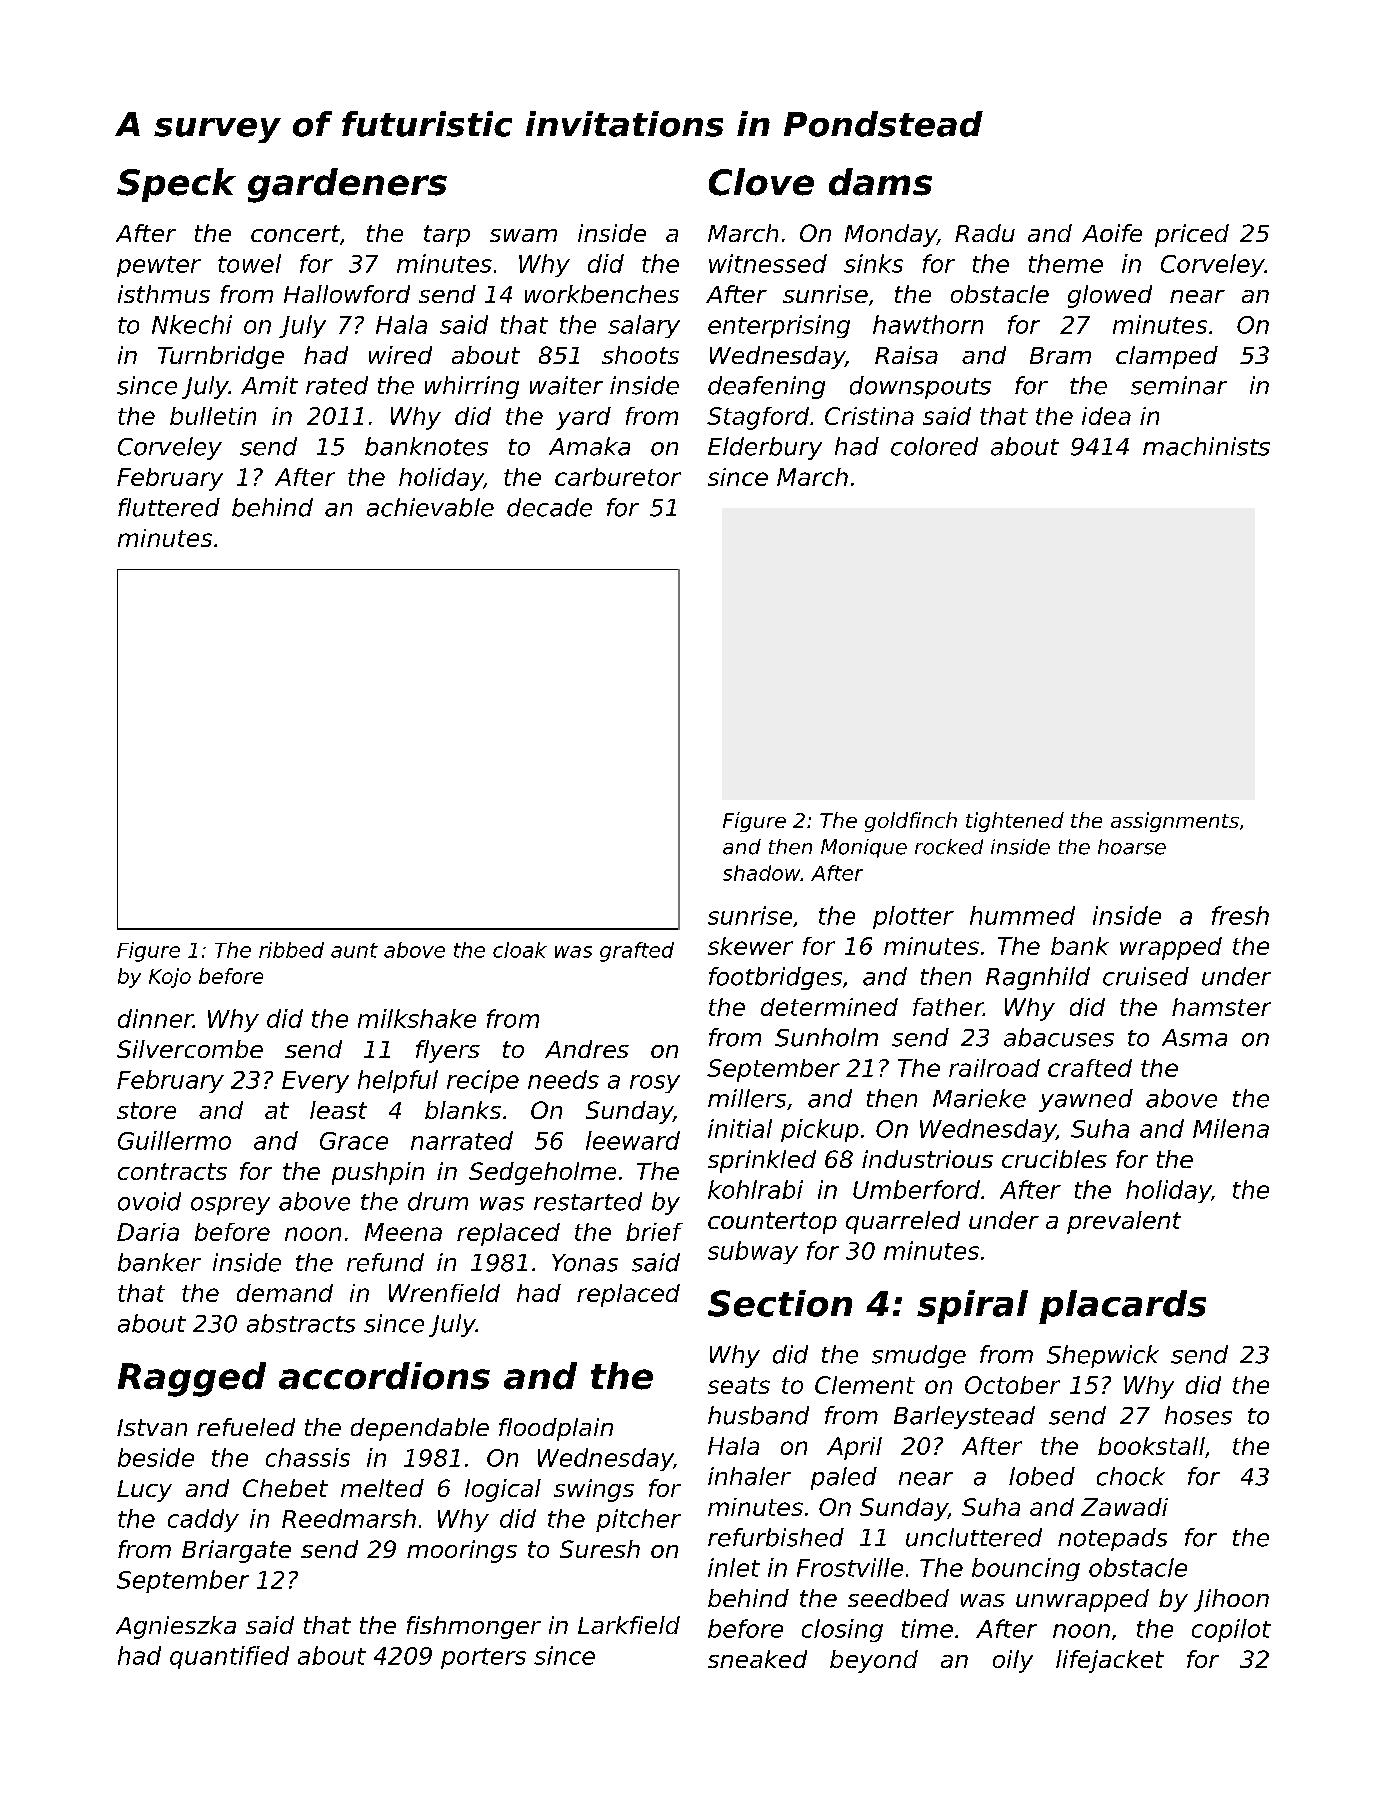 The height and width of the screenshot is (1795, 1387). Describe the element at coordinates (176, 1627) in the screenshot. I see `Agnieszka` at that location.
